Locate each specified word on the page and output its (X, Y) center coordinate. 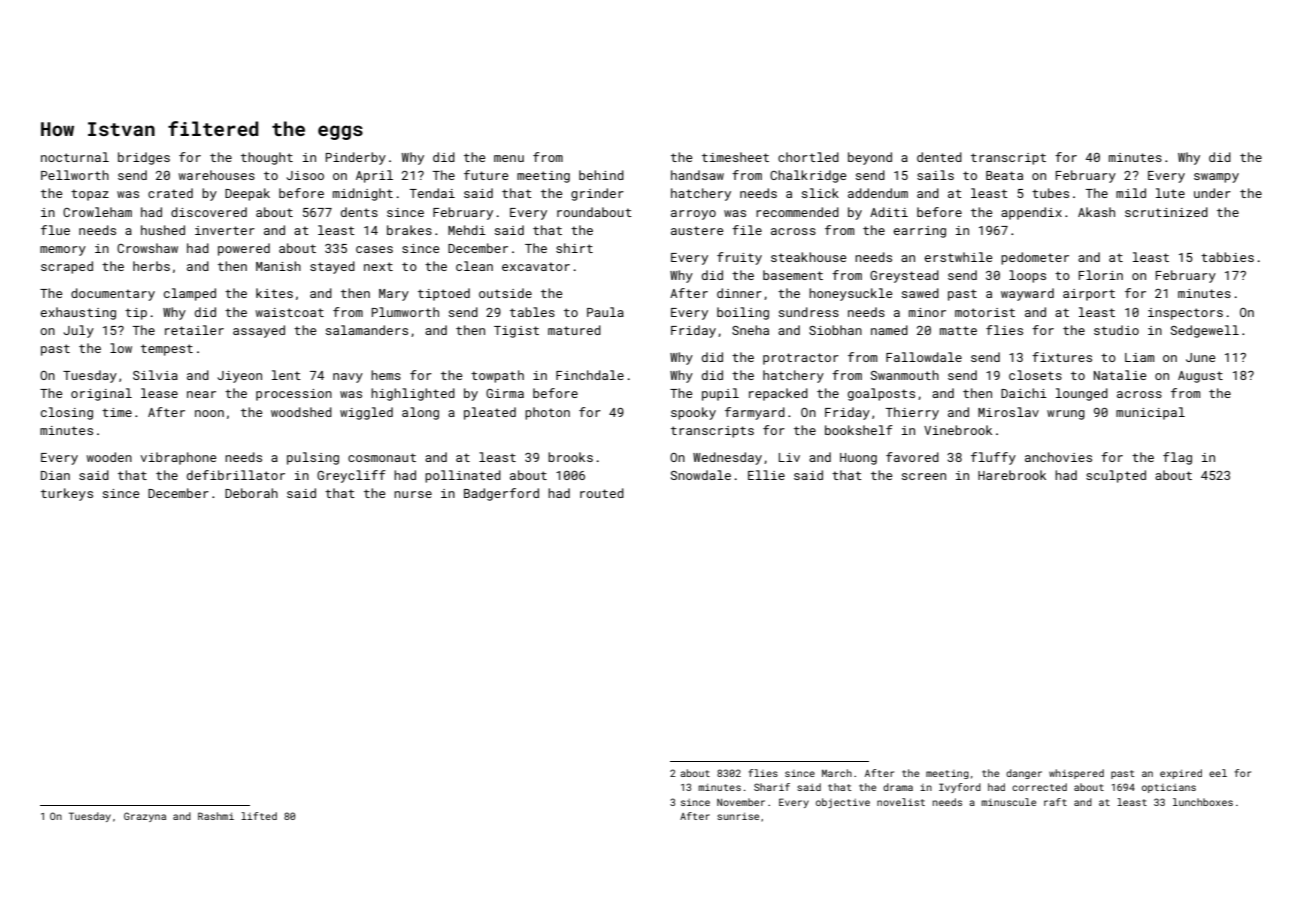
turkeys (67, 494)
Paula (605, 312)
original (101, 394)
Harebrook (1012, 475)
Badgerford (501, 494)
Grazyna (145, 817)
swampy (1216, 178)
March (837, 773)
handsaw (697, 175)
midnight (363, 194)
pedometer (1035, 258)
